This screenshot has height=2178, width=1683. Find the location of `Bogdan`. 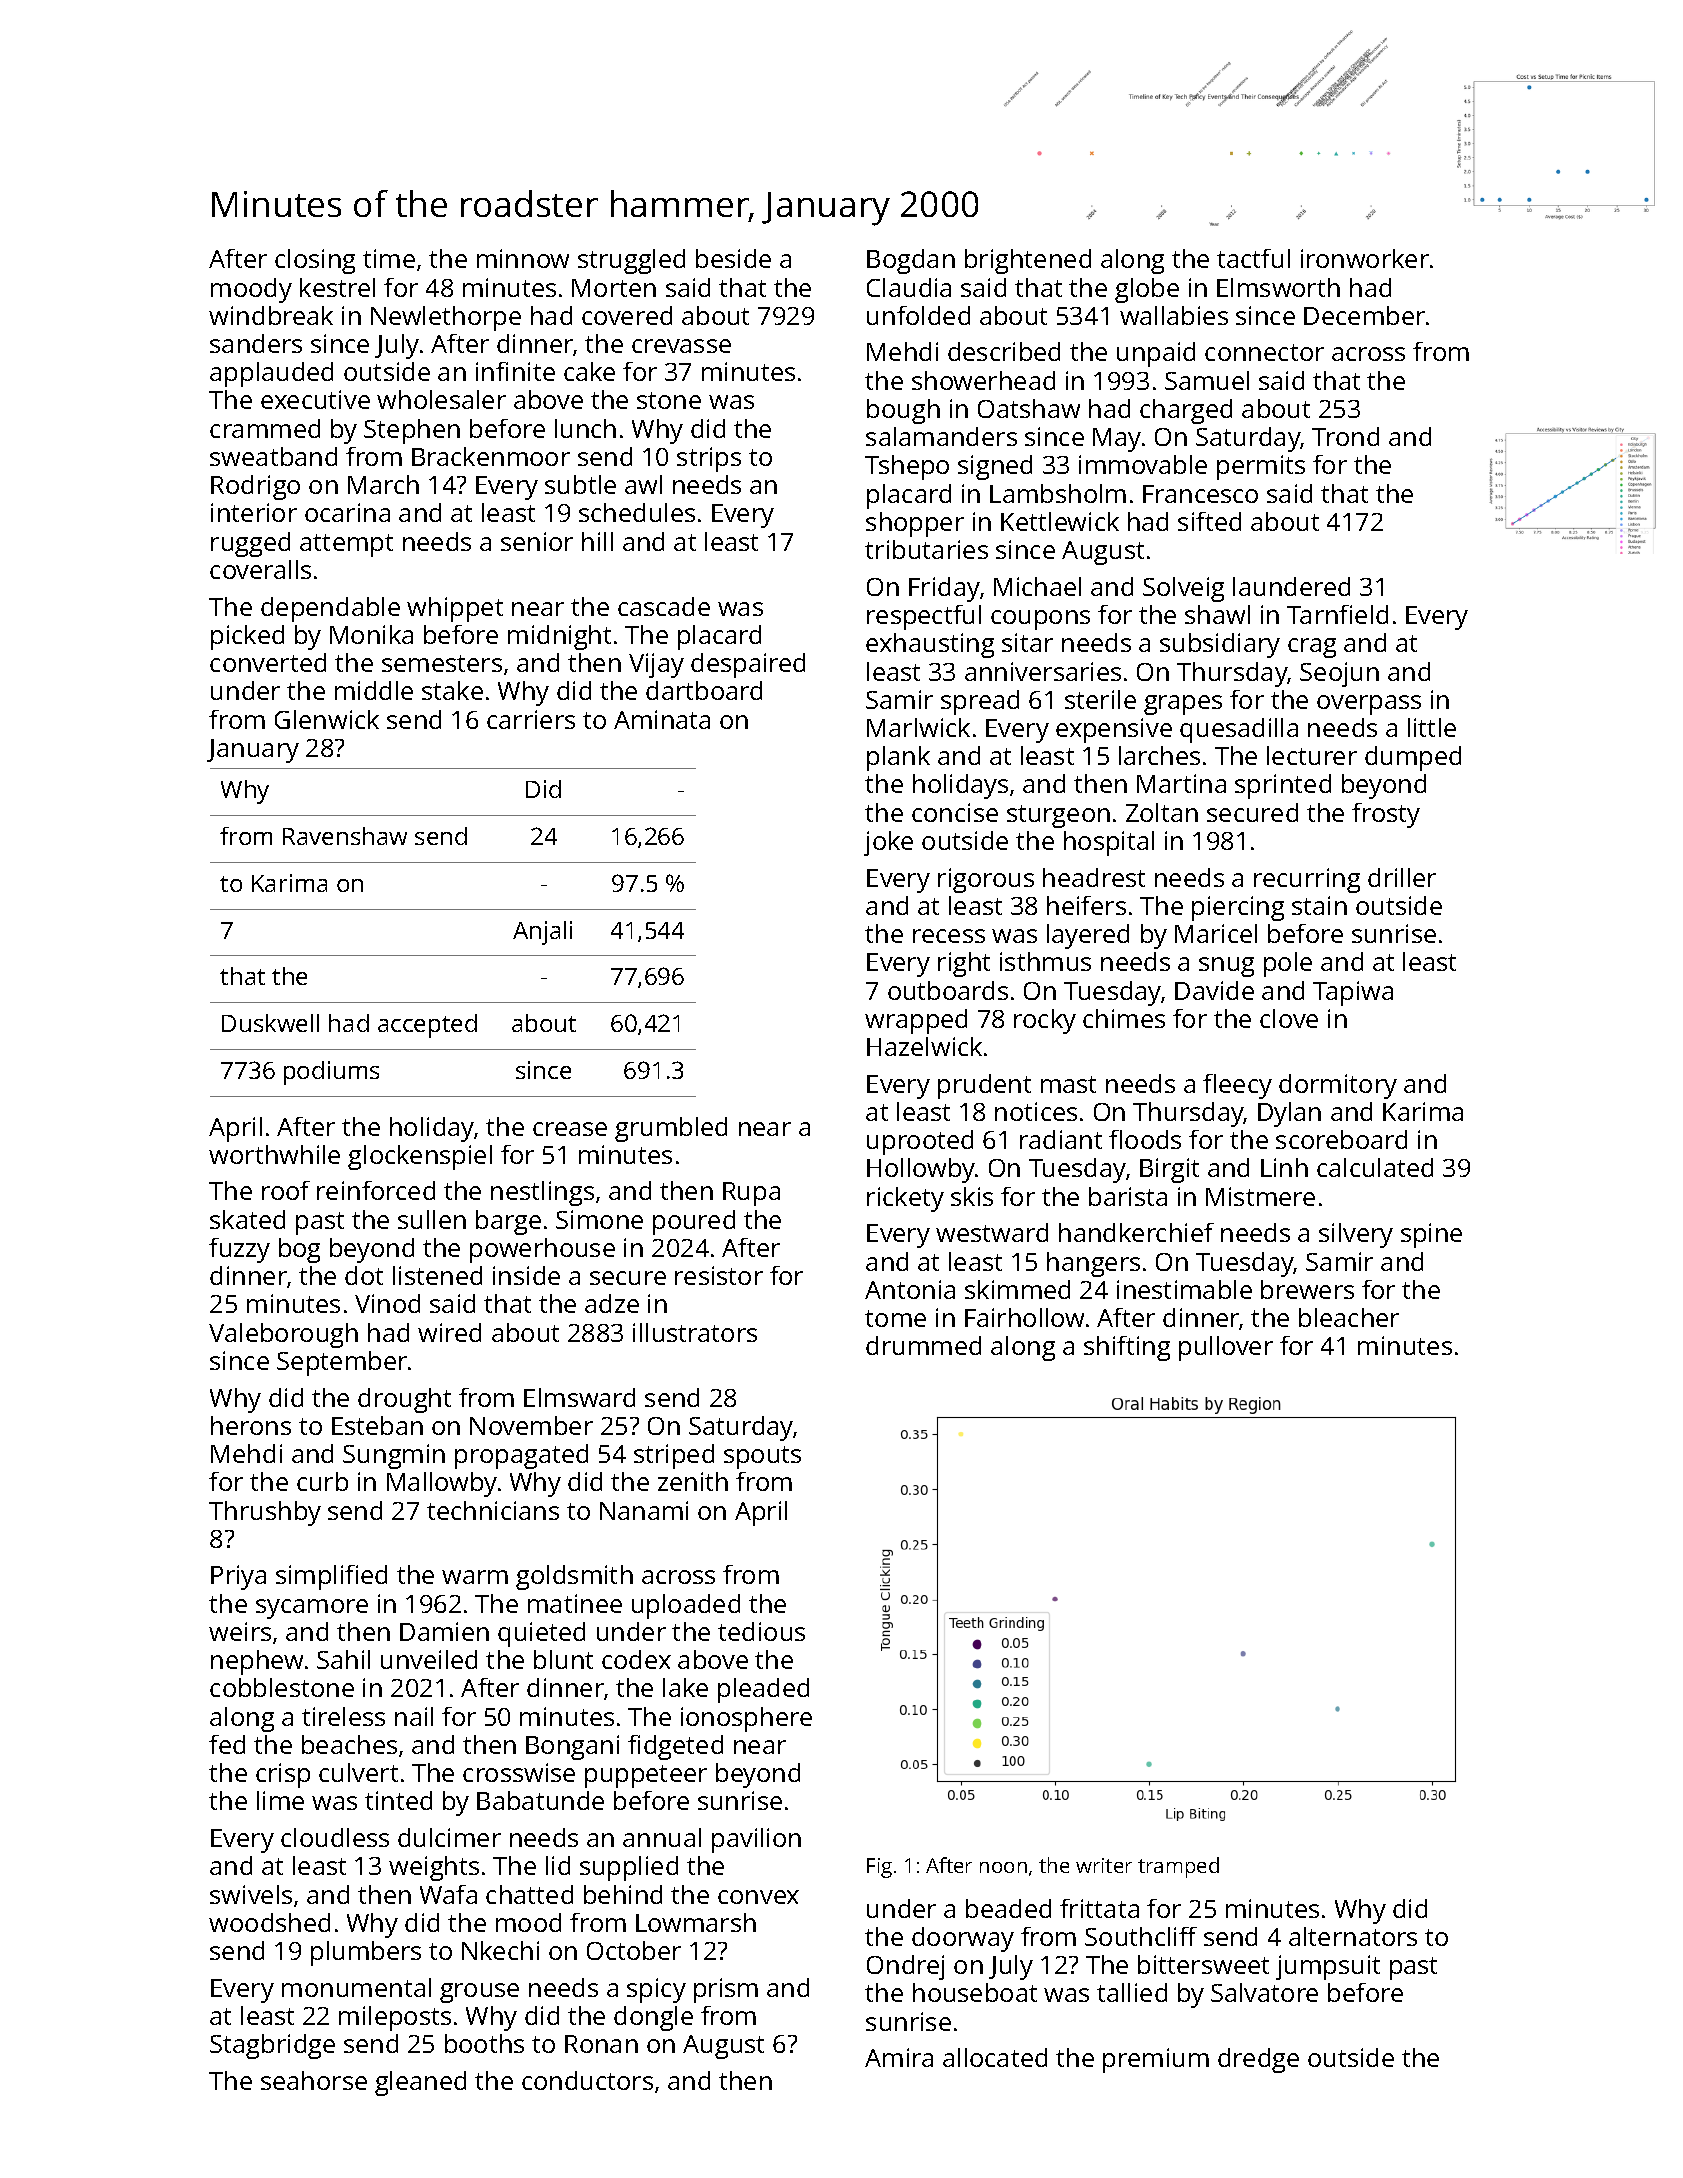

Bogdan is located at coordinates (911, 261).
